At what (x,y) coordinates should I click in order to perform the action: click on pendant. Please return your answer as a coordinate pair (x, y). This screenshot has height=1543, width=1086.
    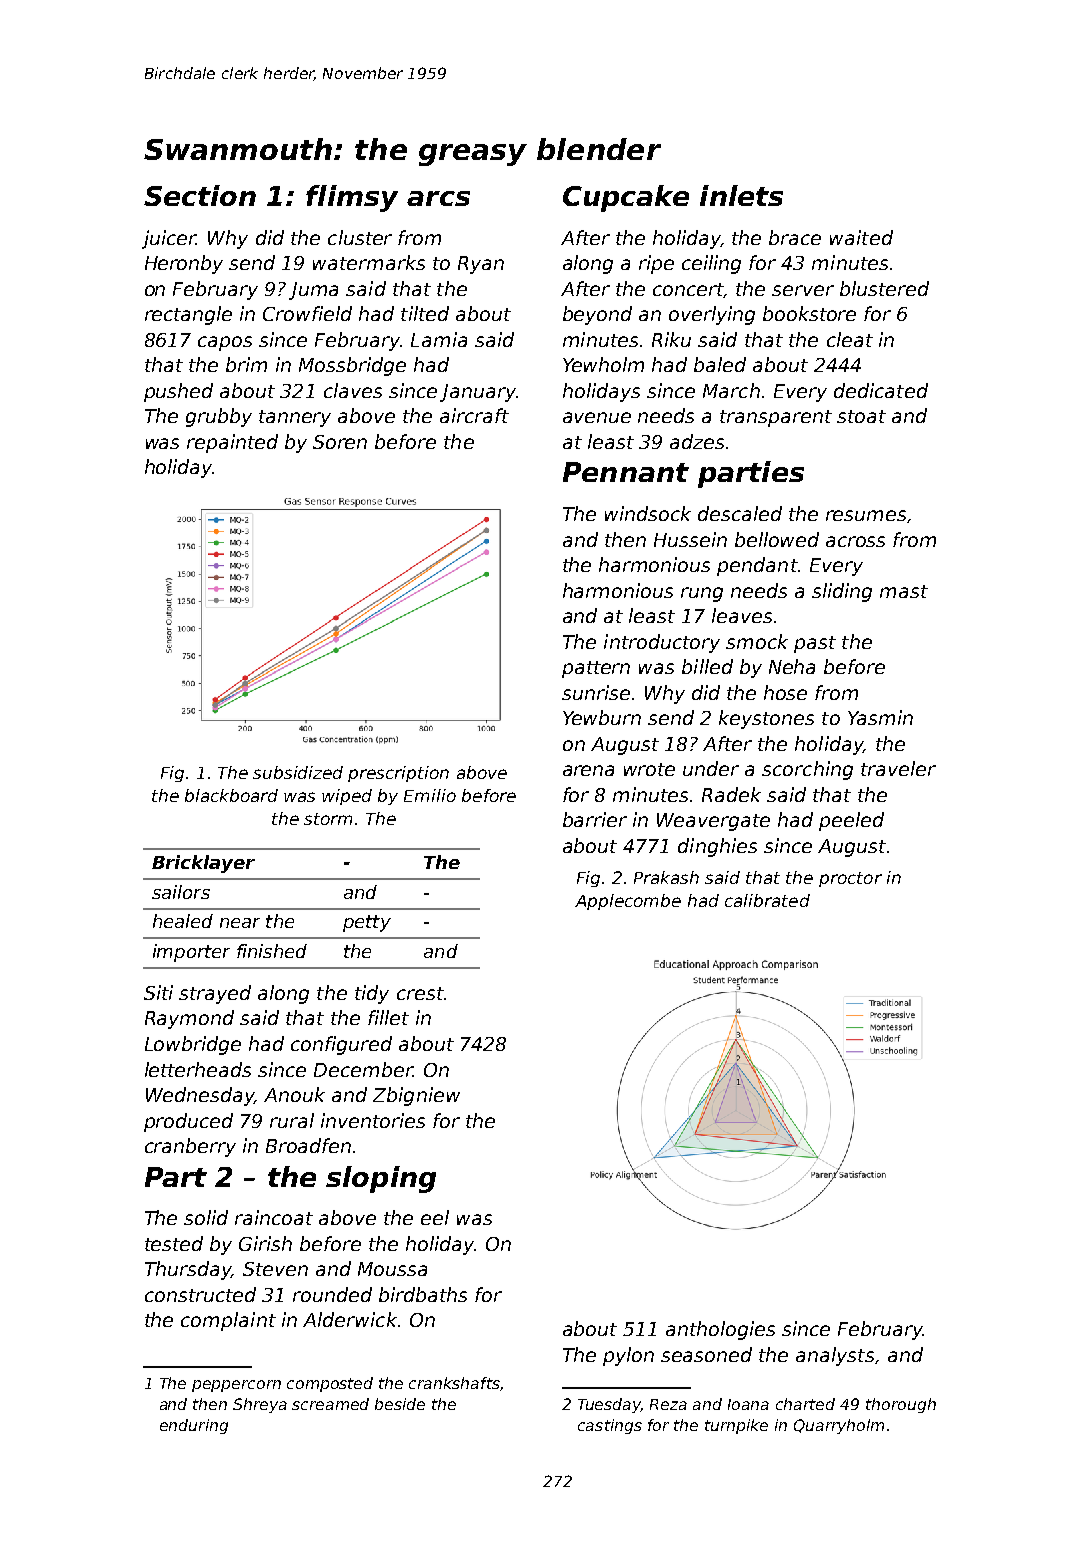
    Looking at the image, I should click on (757, 566).
